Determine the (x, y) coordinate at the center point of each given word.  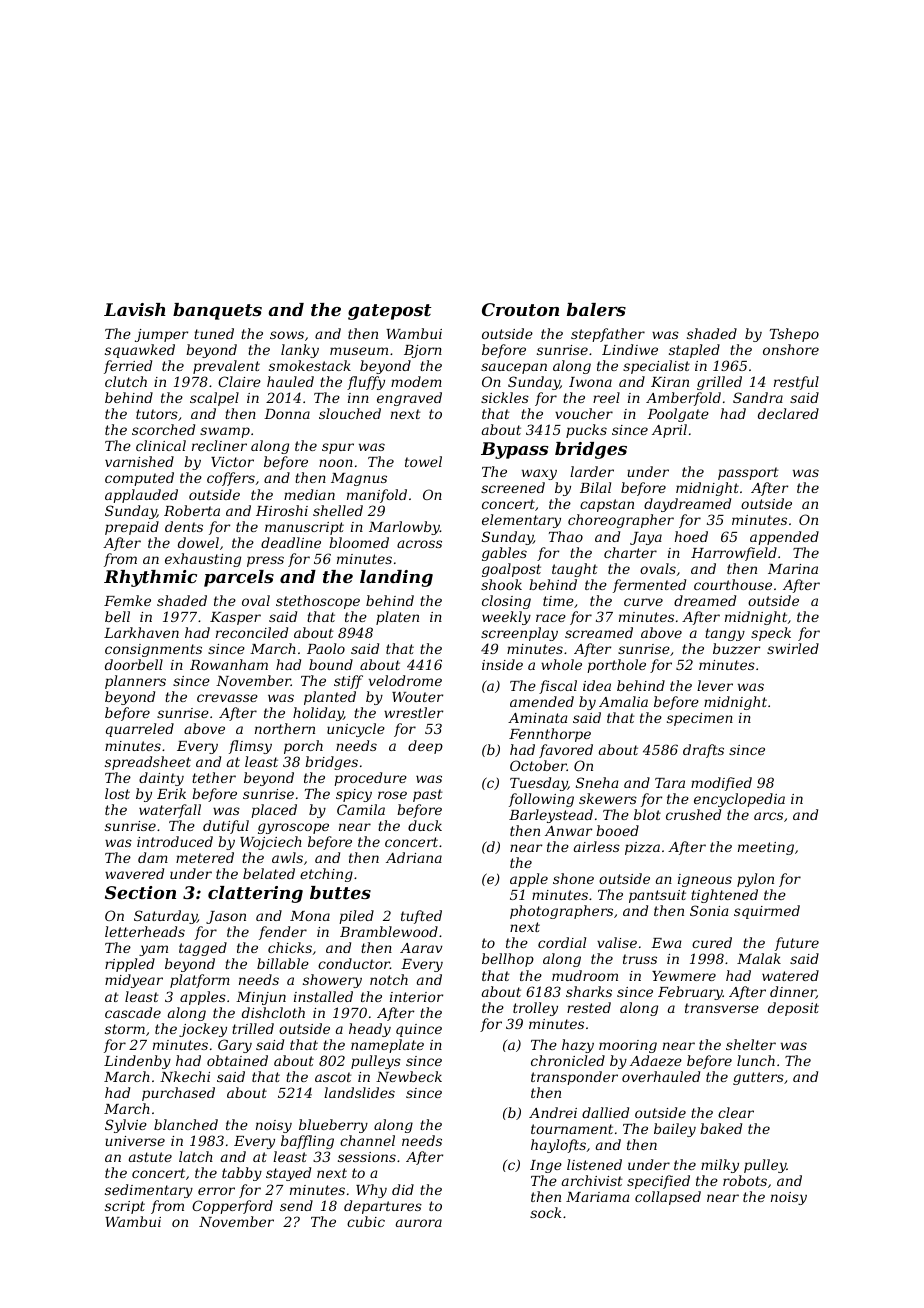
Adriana (414, 857)
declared (788, 413)
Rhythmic (150, 578)
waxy (539, 474)
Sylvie (126, 1126)
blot (647, 814)
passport (748, 473)
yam (153, 950)
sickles (505, 397)
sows (287, 335)
